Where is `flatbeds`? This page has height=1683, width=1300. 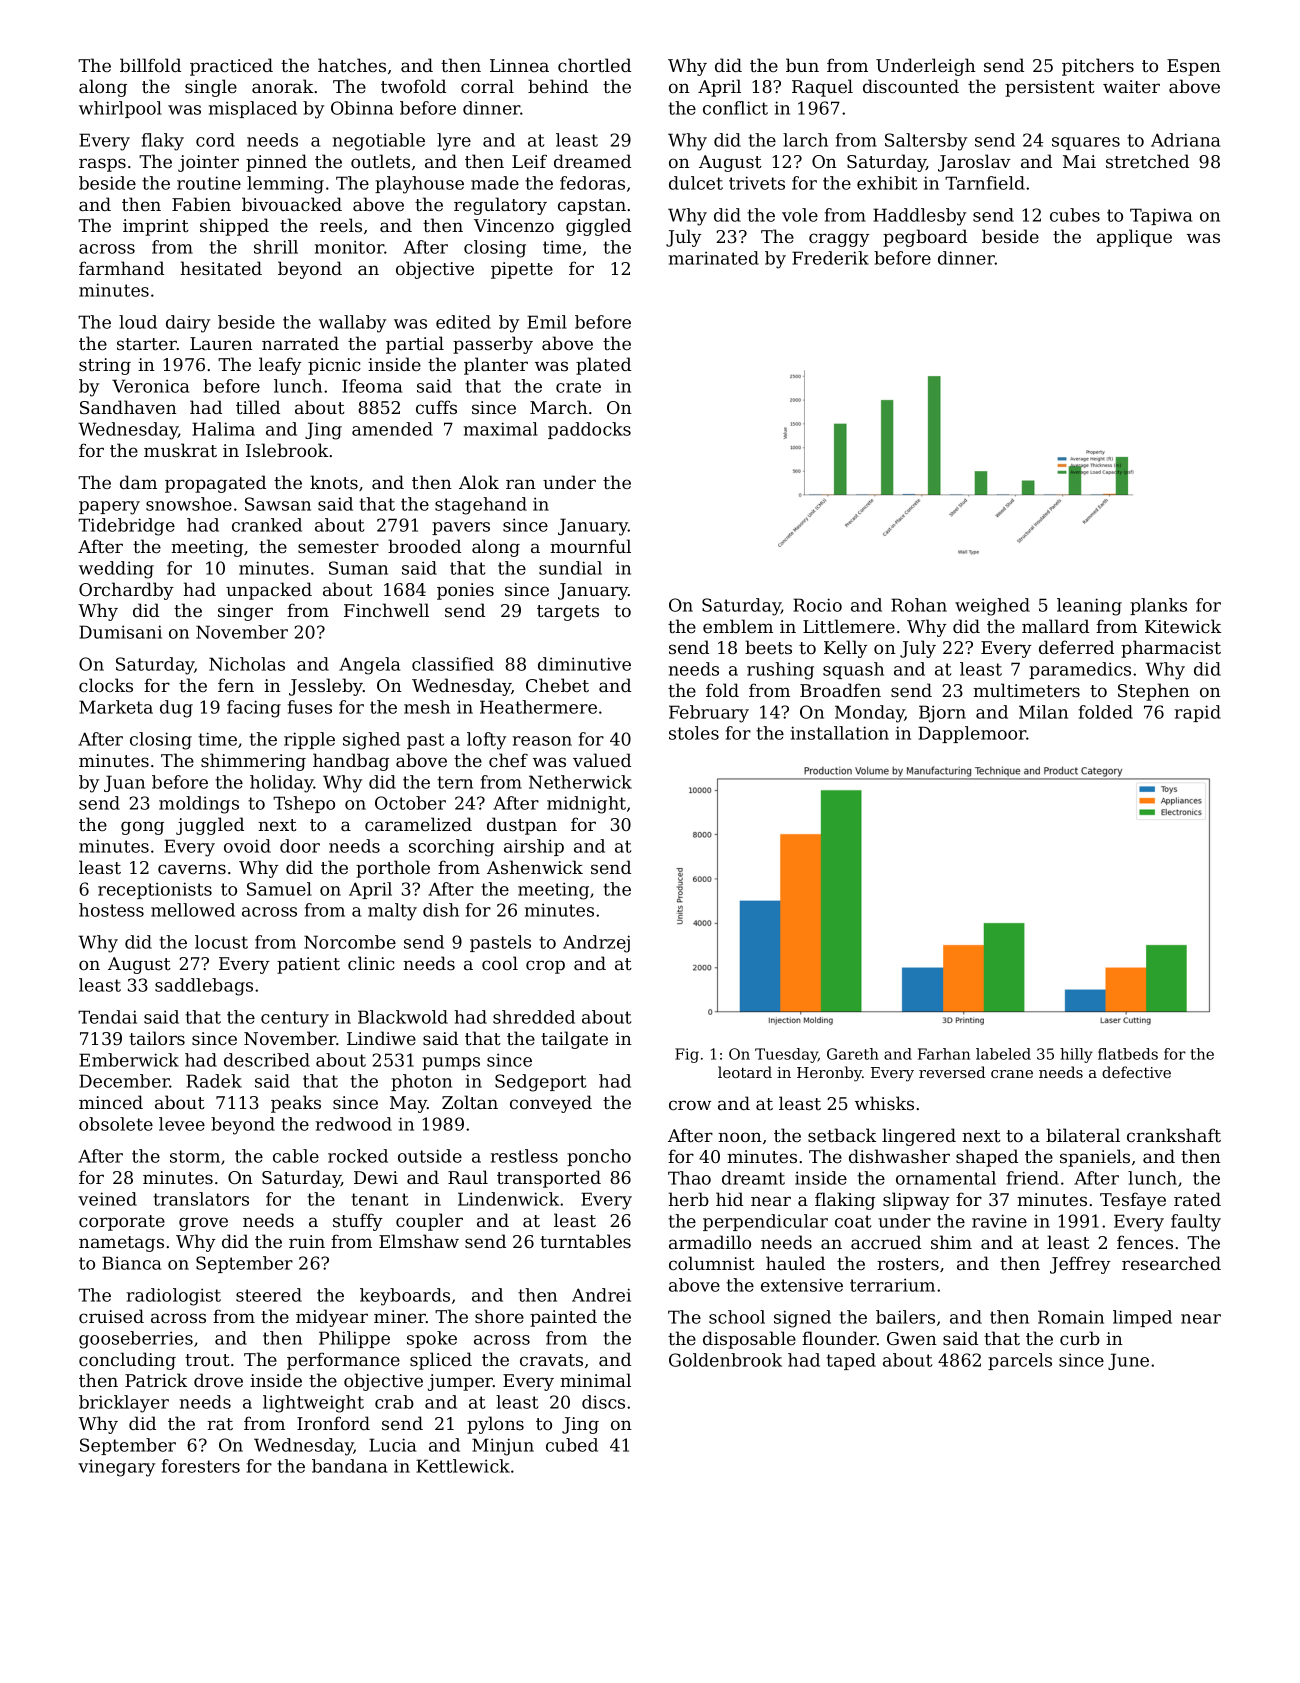 flatbeds is located at coordinates (1128, 1054).
